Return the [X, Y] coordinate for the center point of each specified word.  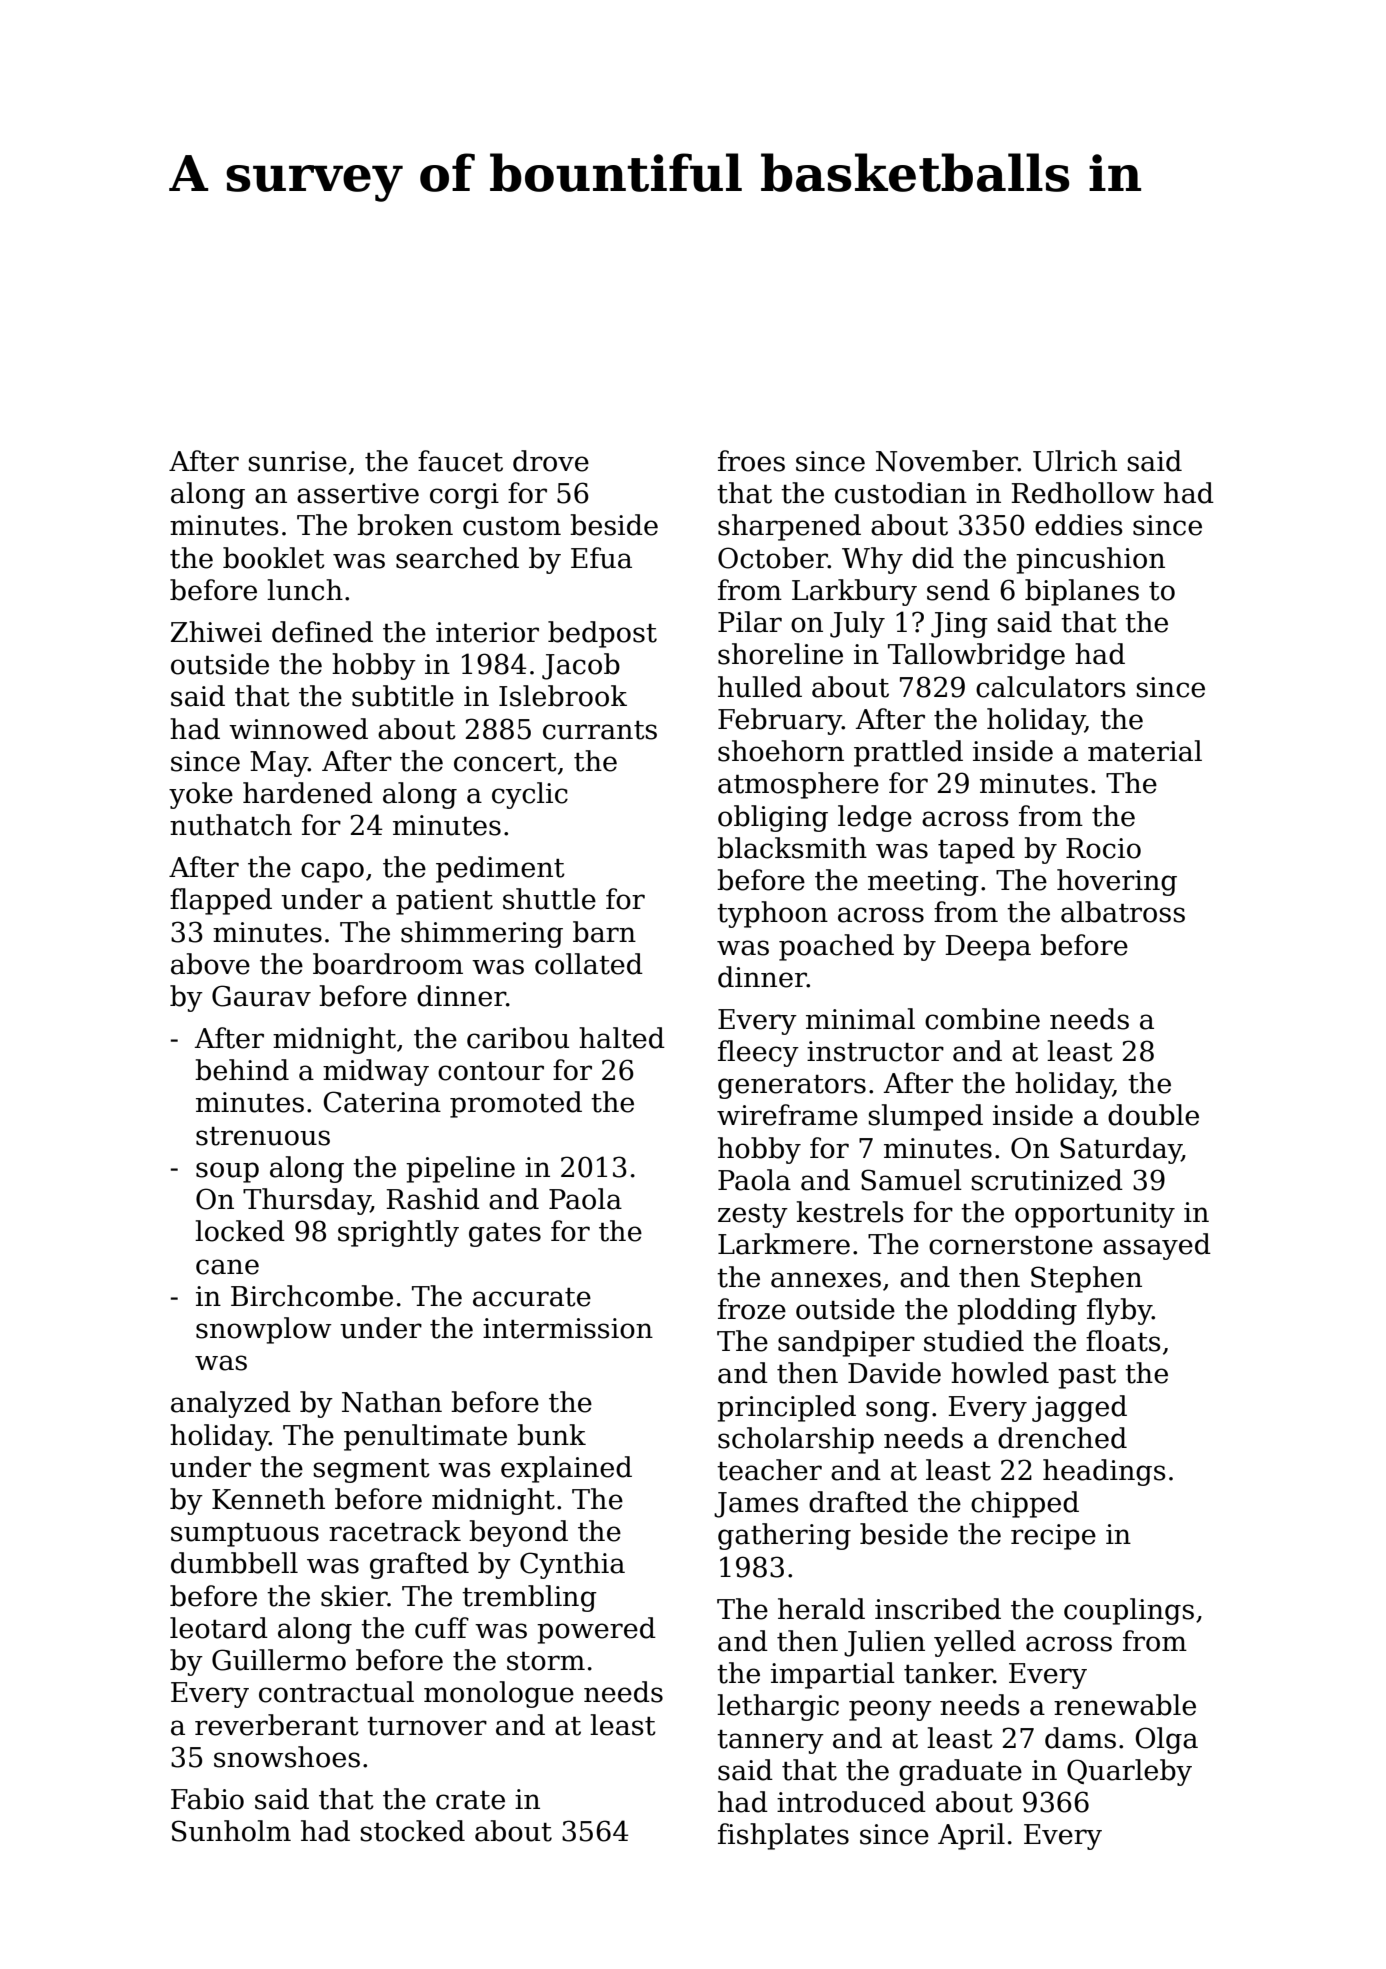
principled [786, 1408]
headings [1104, 1472]
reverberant [277, 1725]
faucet [460, 461]
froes [751, 461]
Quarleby [1129, 1772]
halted [622, 1038]
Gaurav [261, 996]
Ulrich [1075, 461]
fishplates [783, 1836]
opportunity [1095, 1215]
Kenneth [268, 1499]
